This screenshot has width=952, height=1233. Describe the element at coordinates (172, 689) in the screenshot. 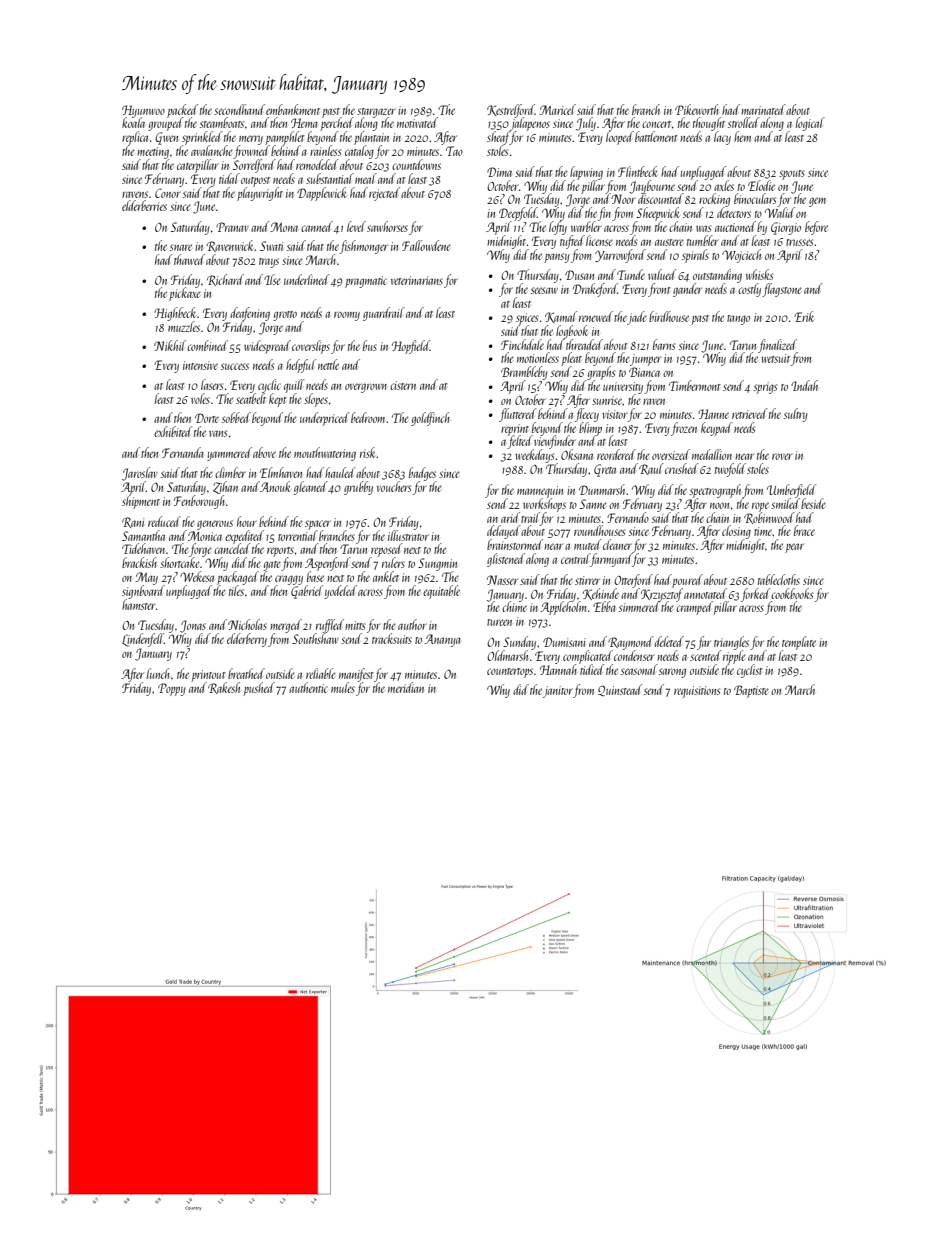

I see `Poppy` at that location.
